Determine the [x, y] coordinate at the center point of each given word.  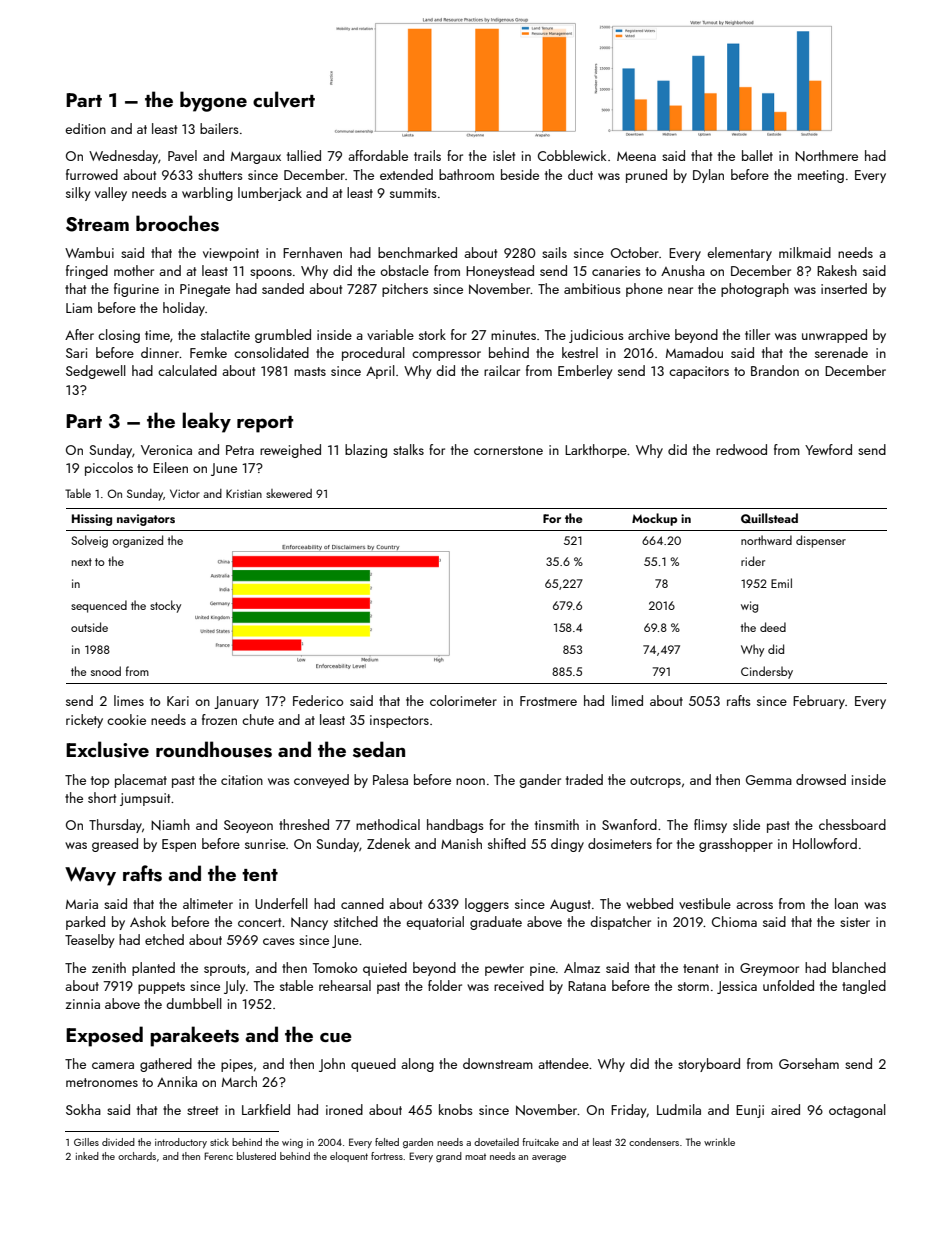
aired [785, 1109]
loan [846, 903]
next [82, 562]
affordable [378, 155]
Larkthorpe [596, 451]
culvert [284, 99]
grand [449, 1157]
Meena [636, 156]
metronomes [102, 1082]
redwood [741, 449]
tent [260, 875]
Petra [240, 450]
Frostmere [548, 701]
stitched [356, 921]
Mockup [654, 519]
